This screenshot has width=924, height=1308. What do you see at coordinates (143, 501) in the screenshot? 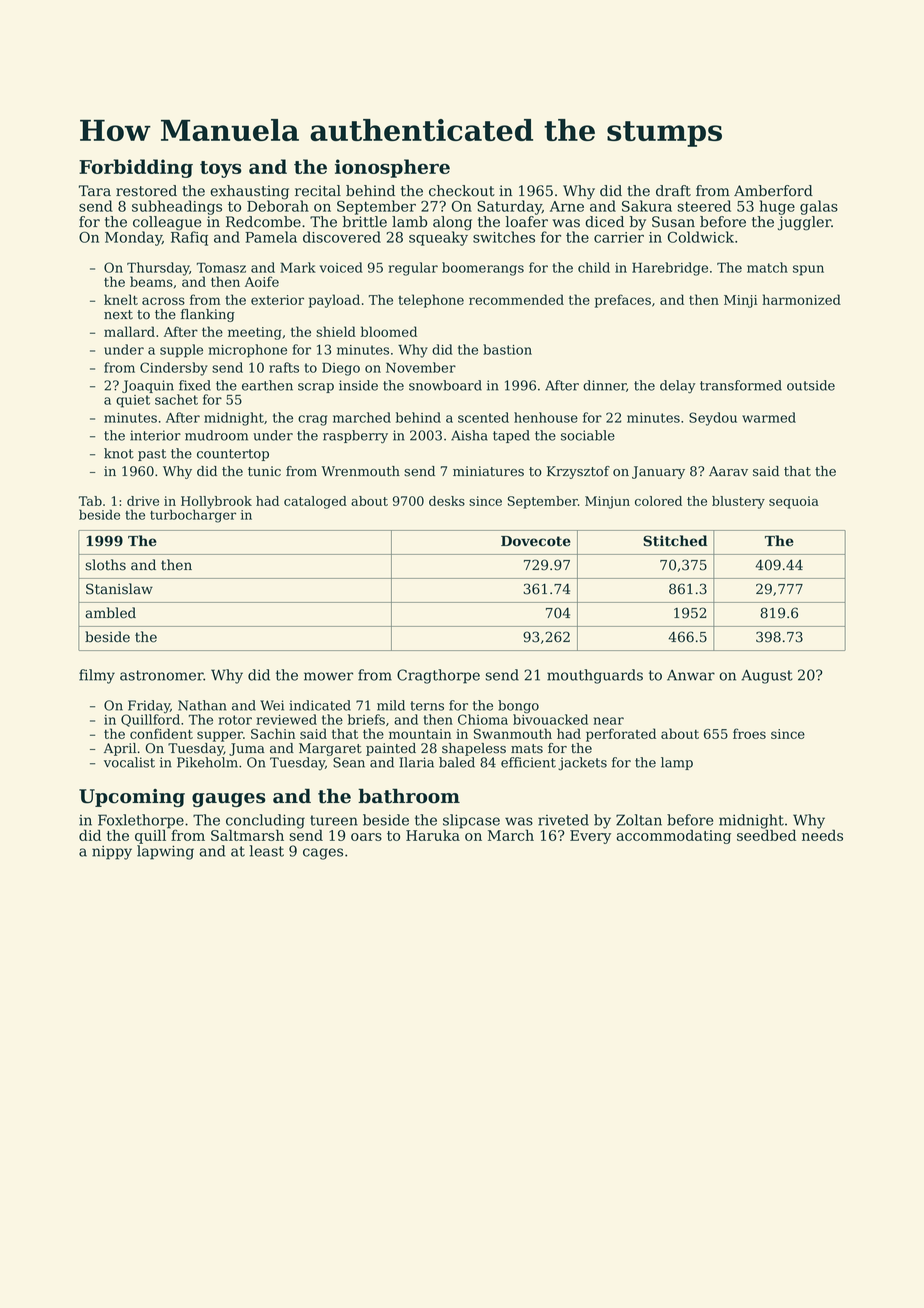
I see `drive` at bounding box center [143, 501].
